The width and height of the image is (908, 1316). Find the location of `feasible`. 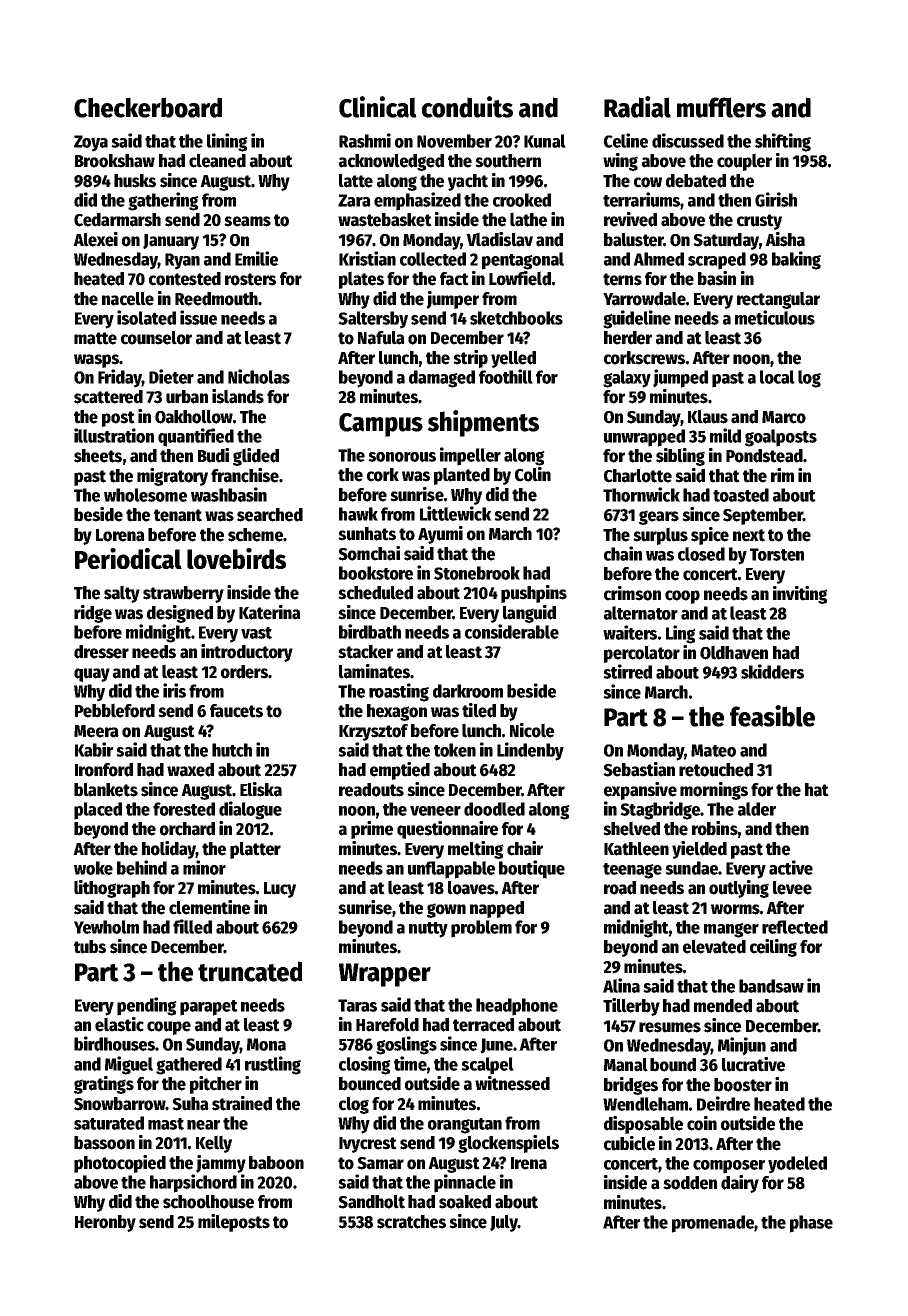

feasible is located at coordinates (772, 716).
